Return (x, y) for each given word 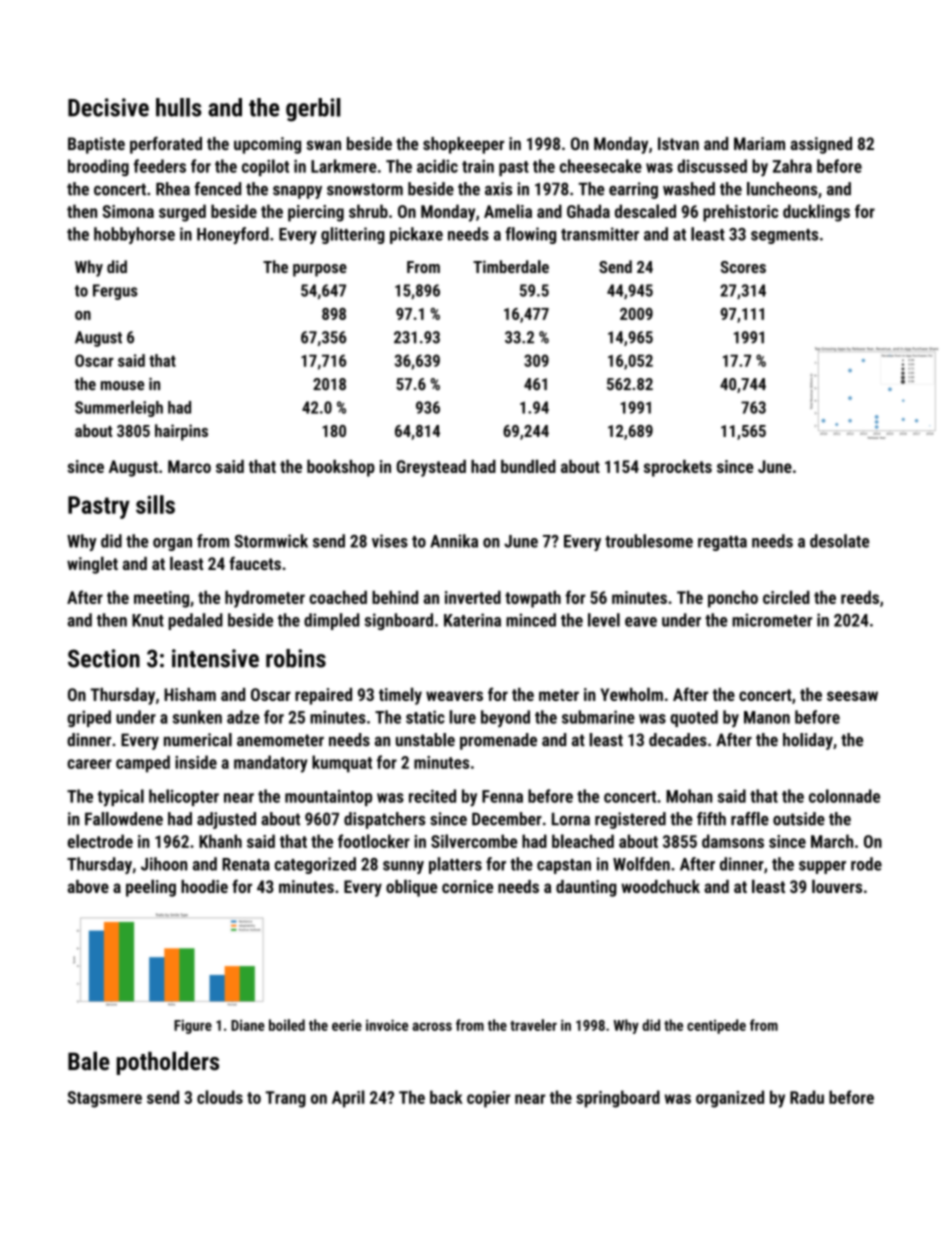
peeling (151, 888)
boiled (287, 1025)
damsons (733, 841)
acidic (437, 166)
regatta (722, 543)
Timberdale (511, 266)
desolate (839, 541)
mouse (122, 386)
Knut (148, 620)
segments (784, 236)
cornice (467, 886)
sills (155, 504)
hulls (179, 107)
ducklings (816, 213)
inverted (473, 597)
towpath (533, 599)
